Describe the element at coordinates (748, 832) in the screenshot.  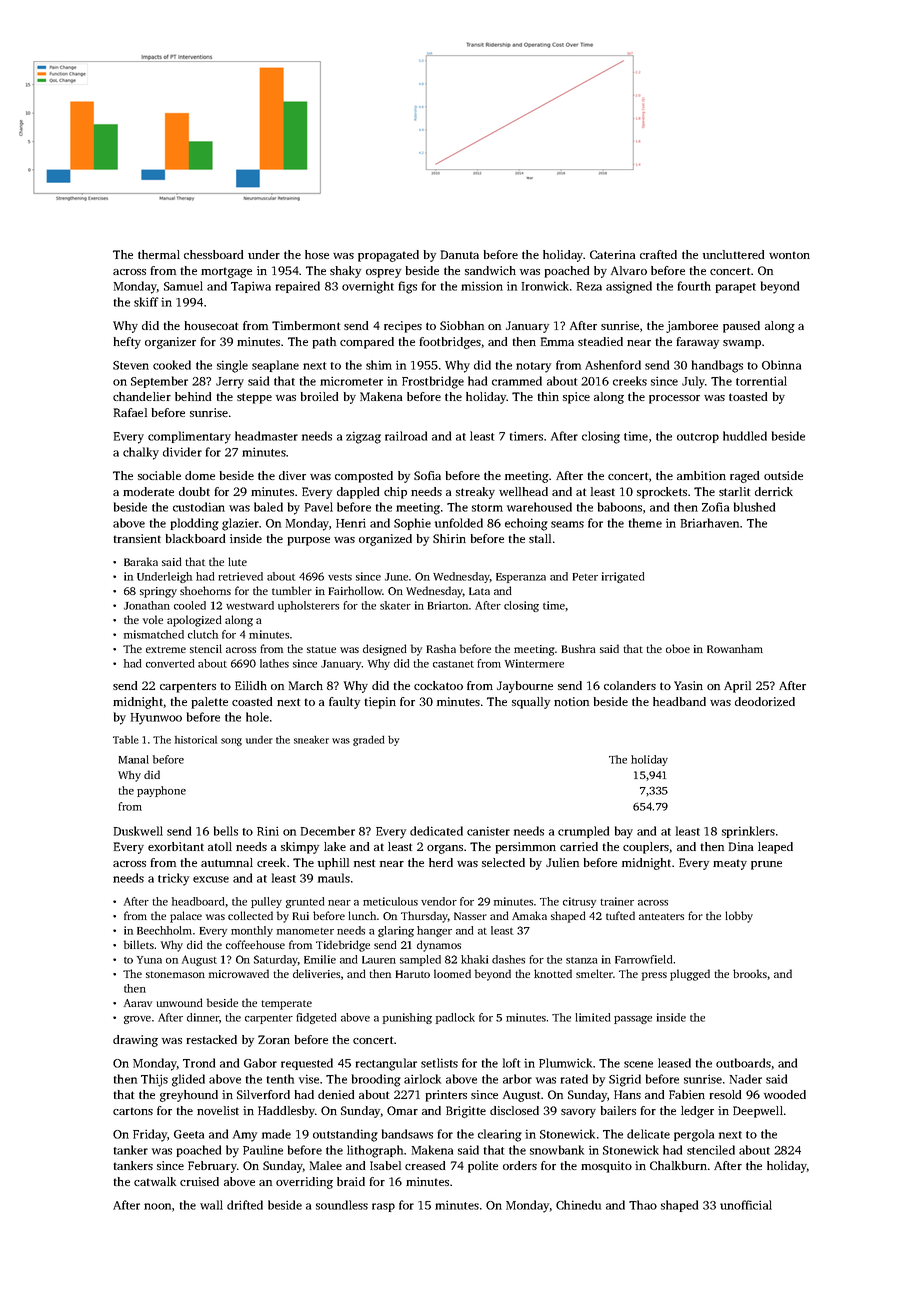
I see `sprinklers` at that location.
